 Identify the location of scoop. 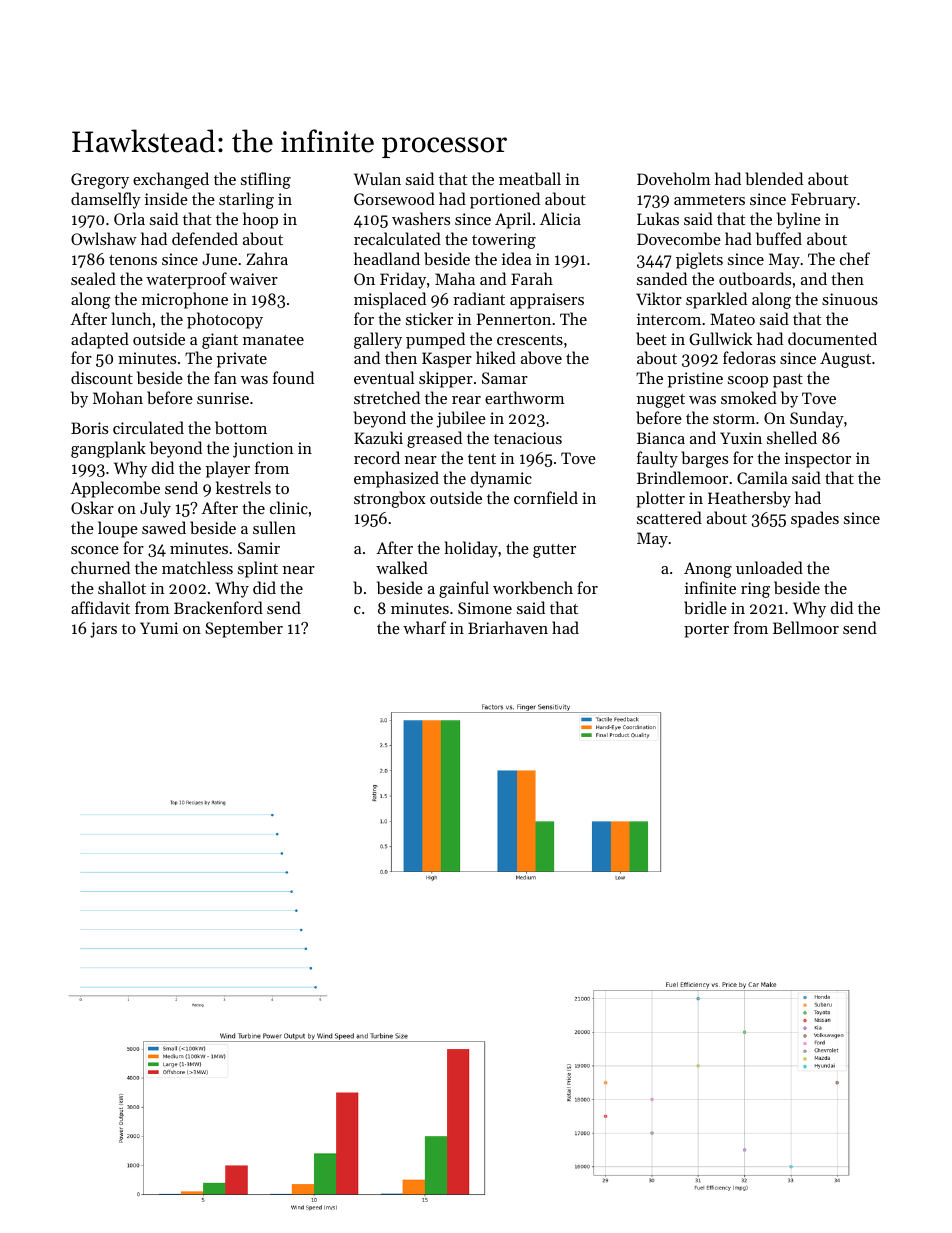
(748, 382).
